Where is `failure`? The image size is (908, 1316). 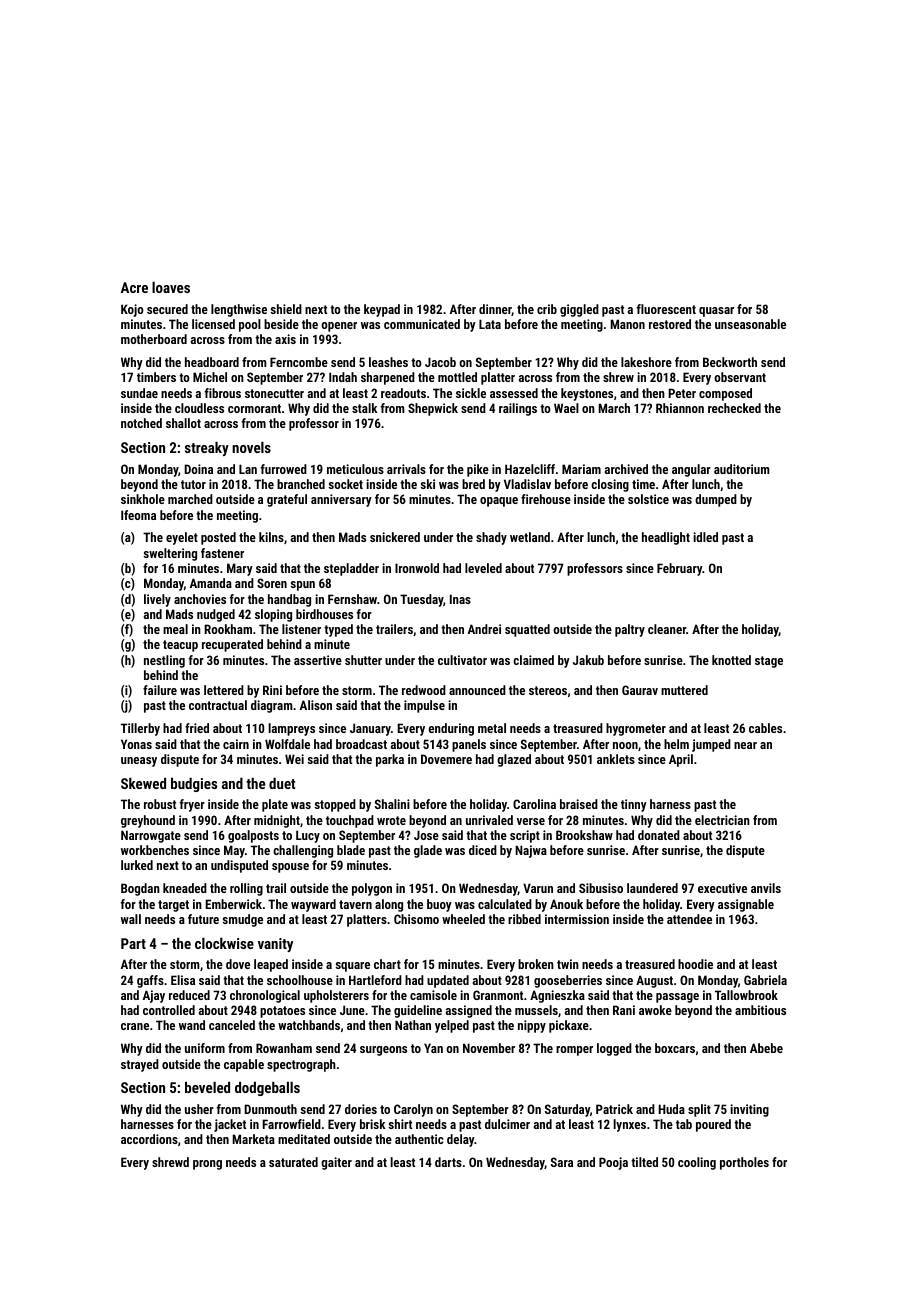 failure is located at coordinates (160, 690).
